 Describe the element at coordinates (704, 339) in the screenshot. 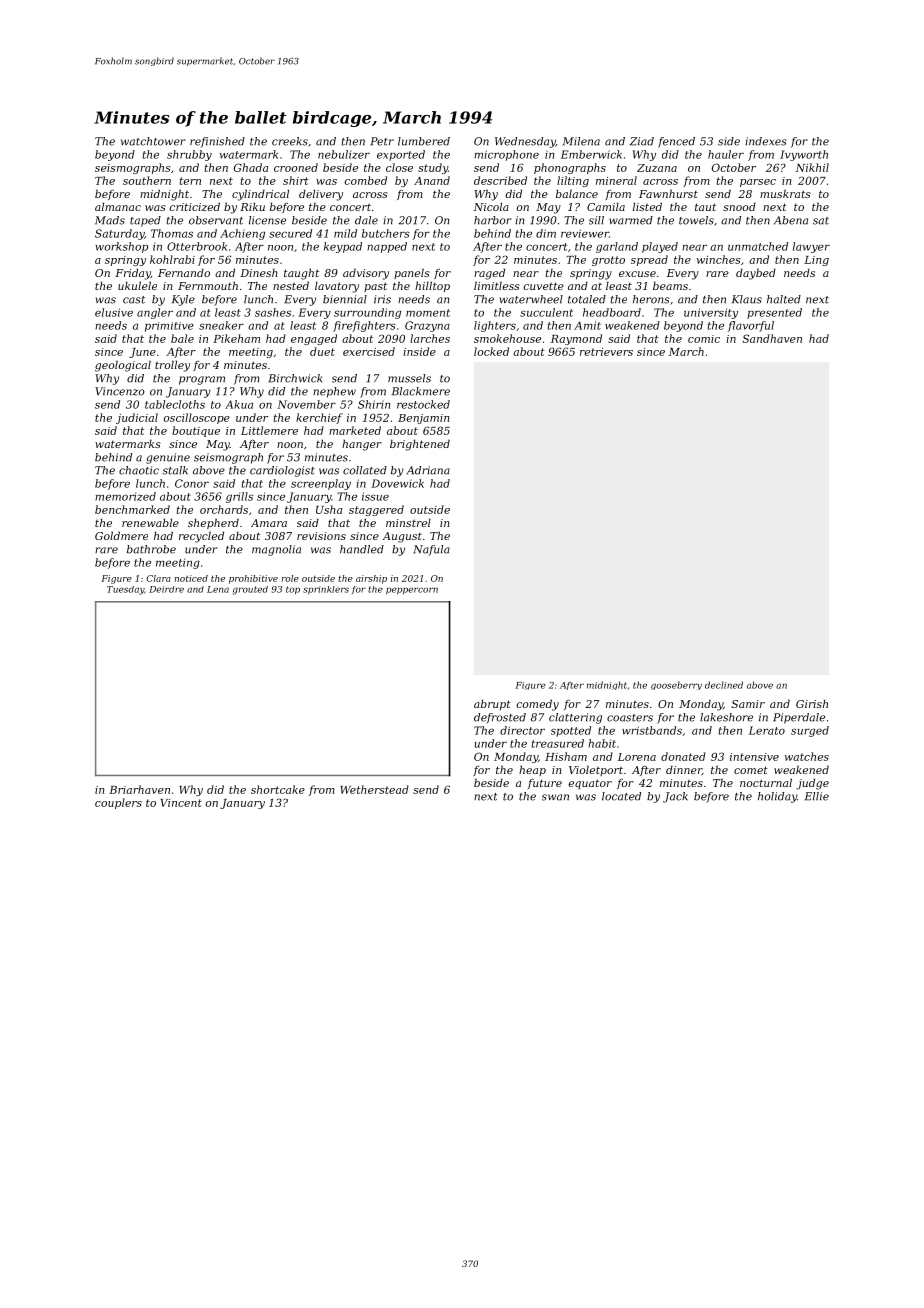

I see `comic` at that location.
